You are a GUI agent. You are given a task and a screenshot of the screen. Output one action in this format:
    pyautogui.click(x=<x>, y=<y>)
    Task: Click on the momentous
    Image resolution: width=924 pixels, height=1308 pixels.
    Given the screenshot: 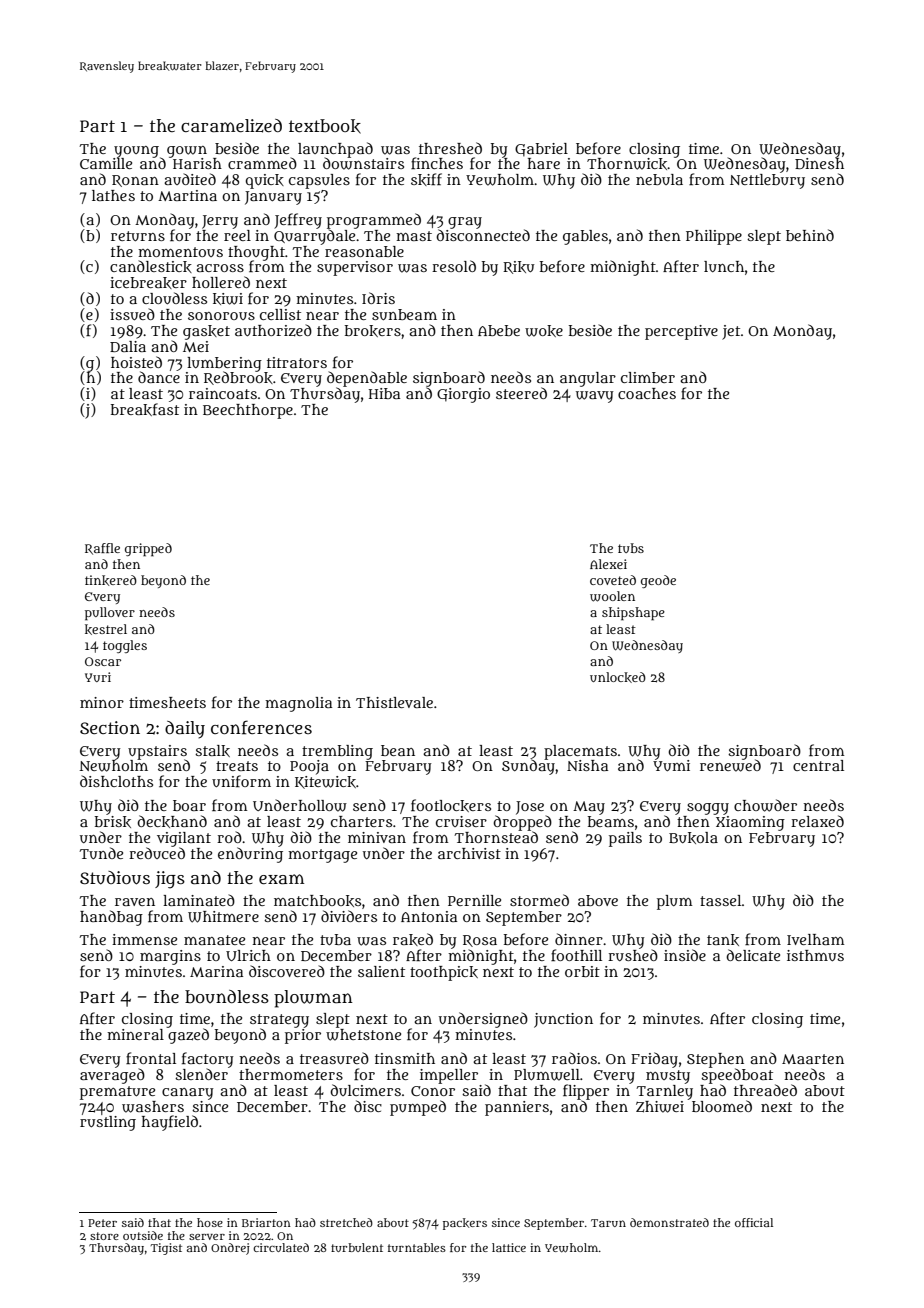 What is the action you would take?
    pyautogui.click(x=180, y=252)
